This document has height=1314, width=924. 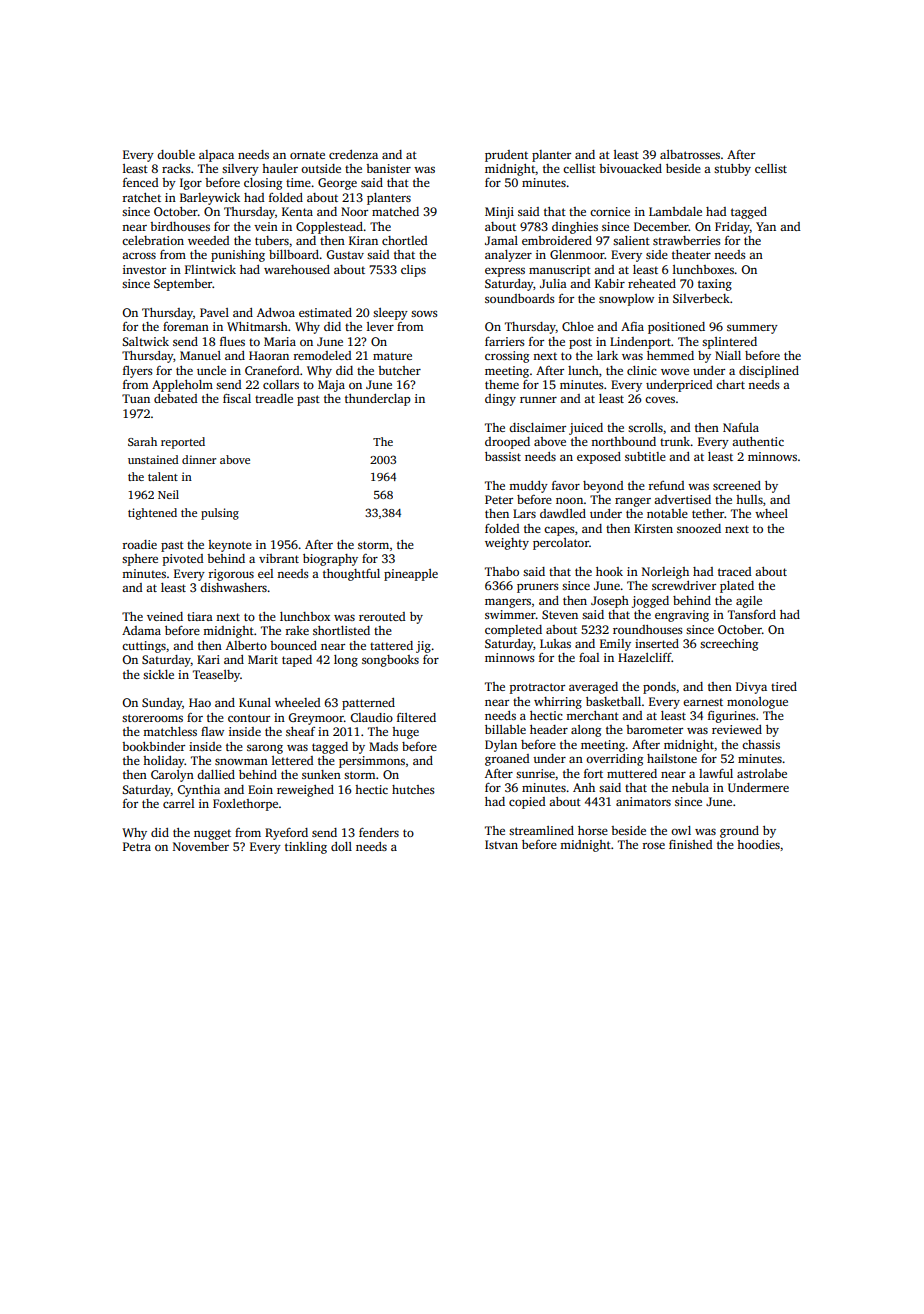 I want to click on albatrosses, so click(x=690, y=154).
